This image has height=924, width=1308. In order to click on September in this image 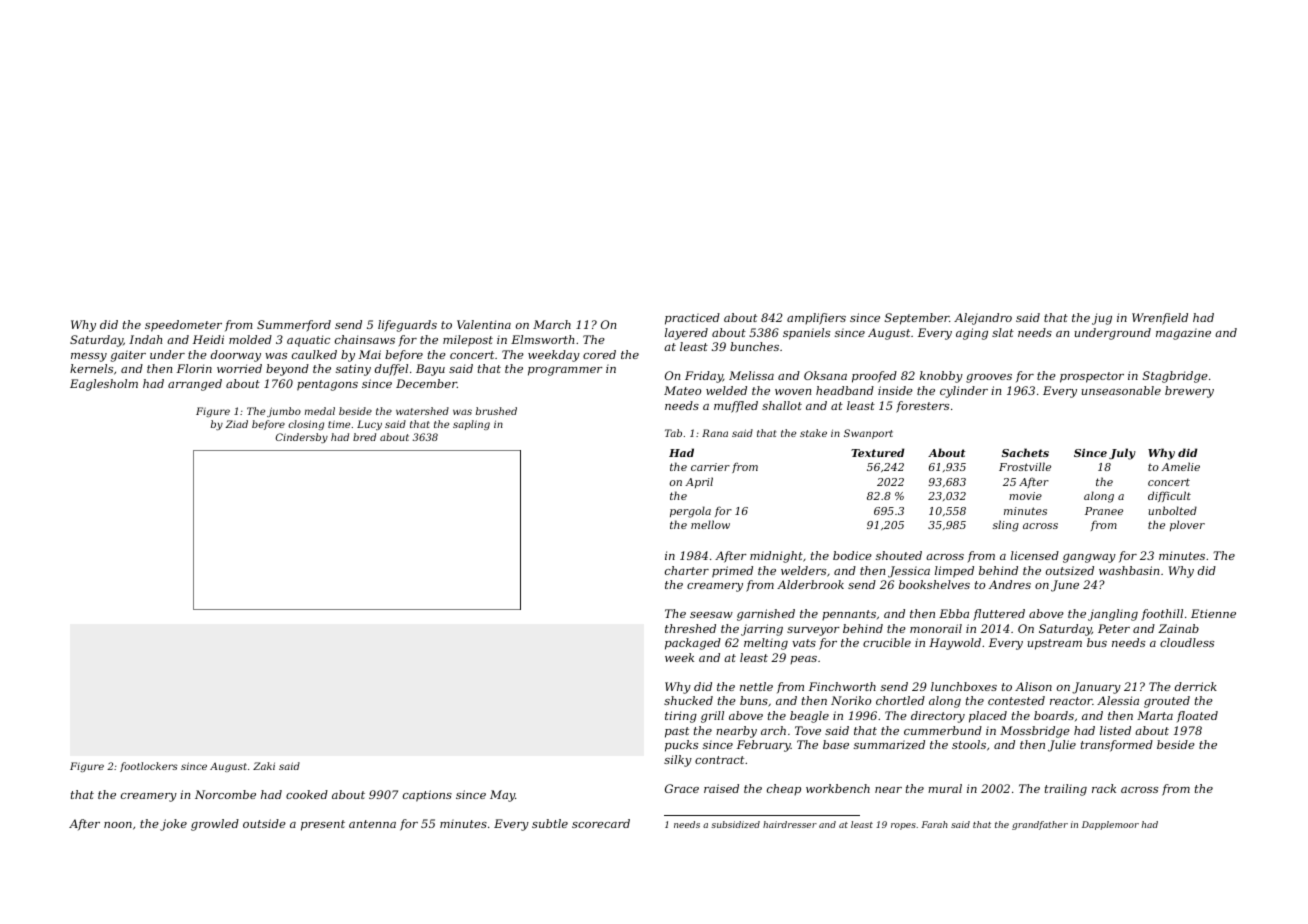, I will do `click(917, 319)`.
